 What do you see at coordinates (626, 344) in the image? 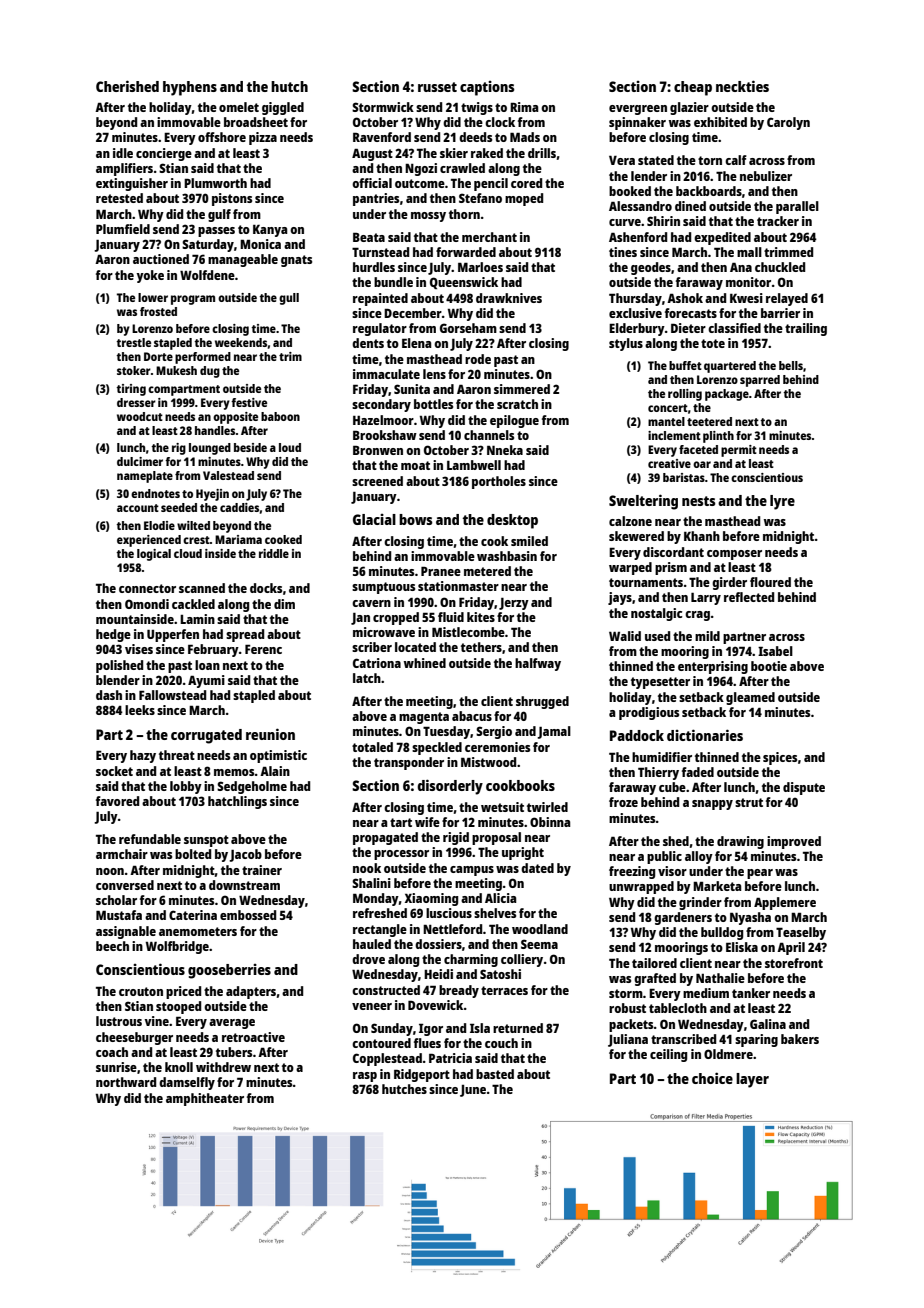
I see `stylus` at bounding box center [626, 344].
